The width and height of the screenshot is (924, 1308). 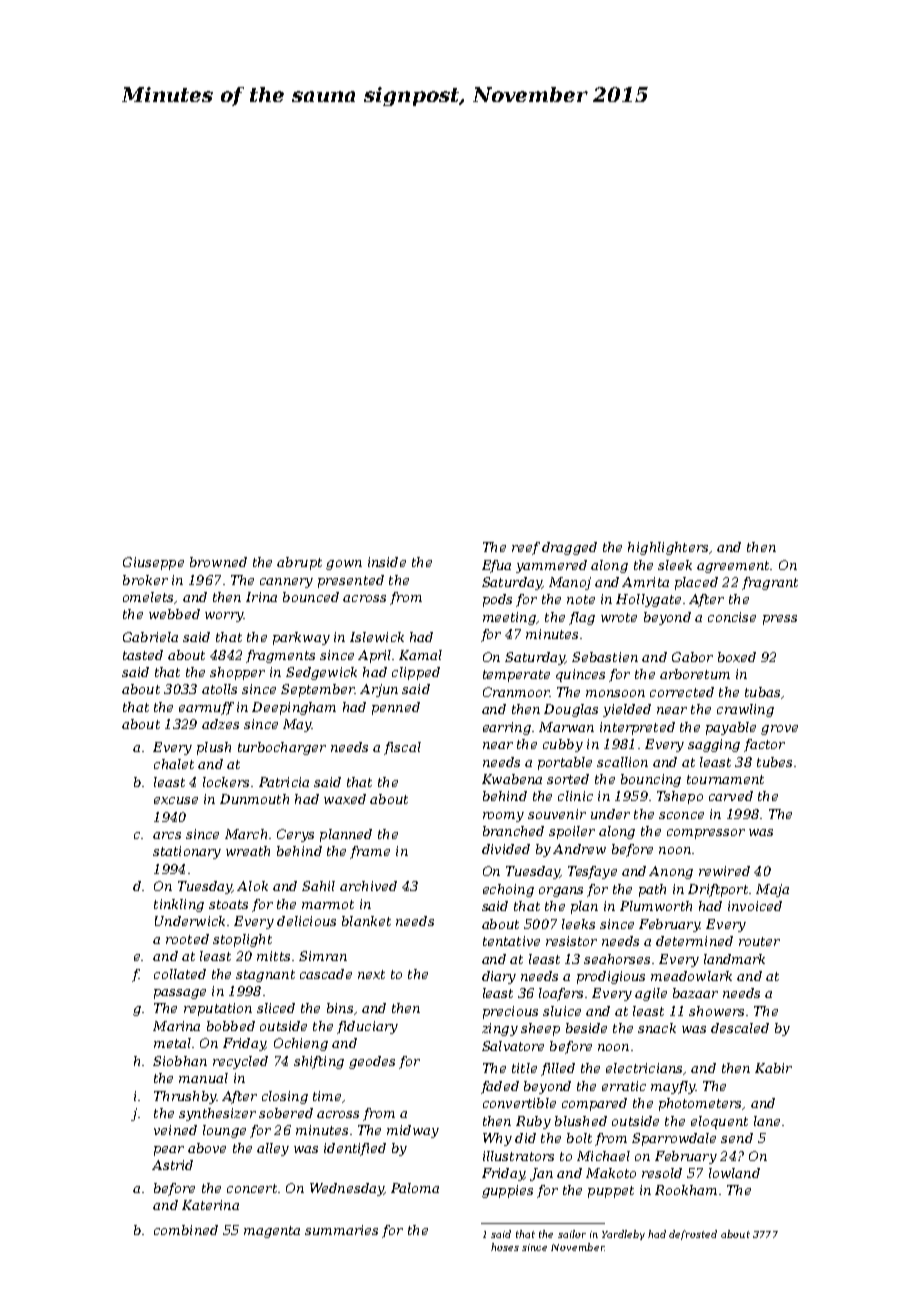 I want to click on concise, so click(x=732, y=617).
